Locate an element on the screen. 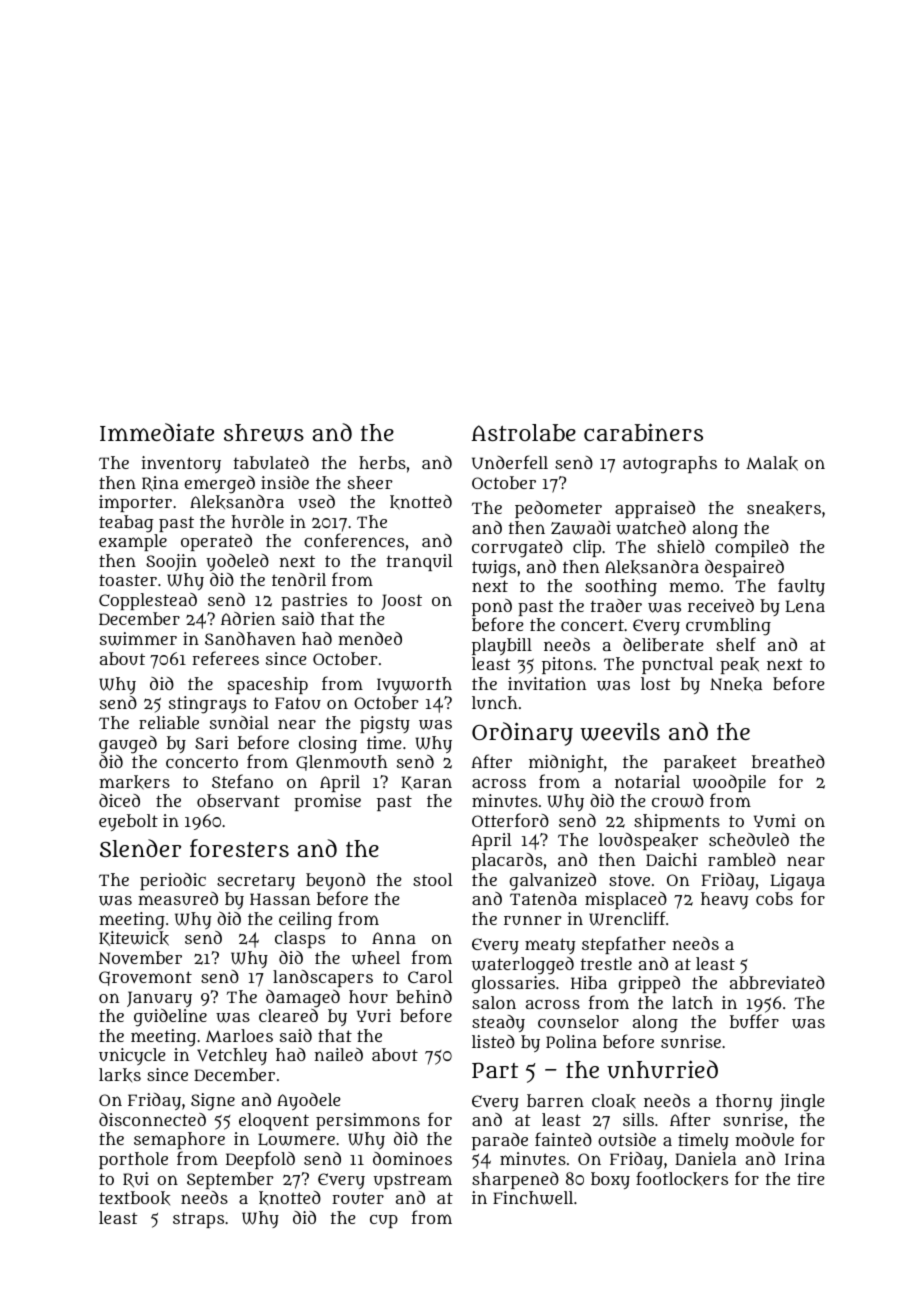  guideline is located at coordinates (170, 1018).
